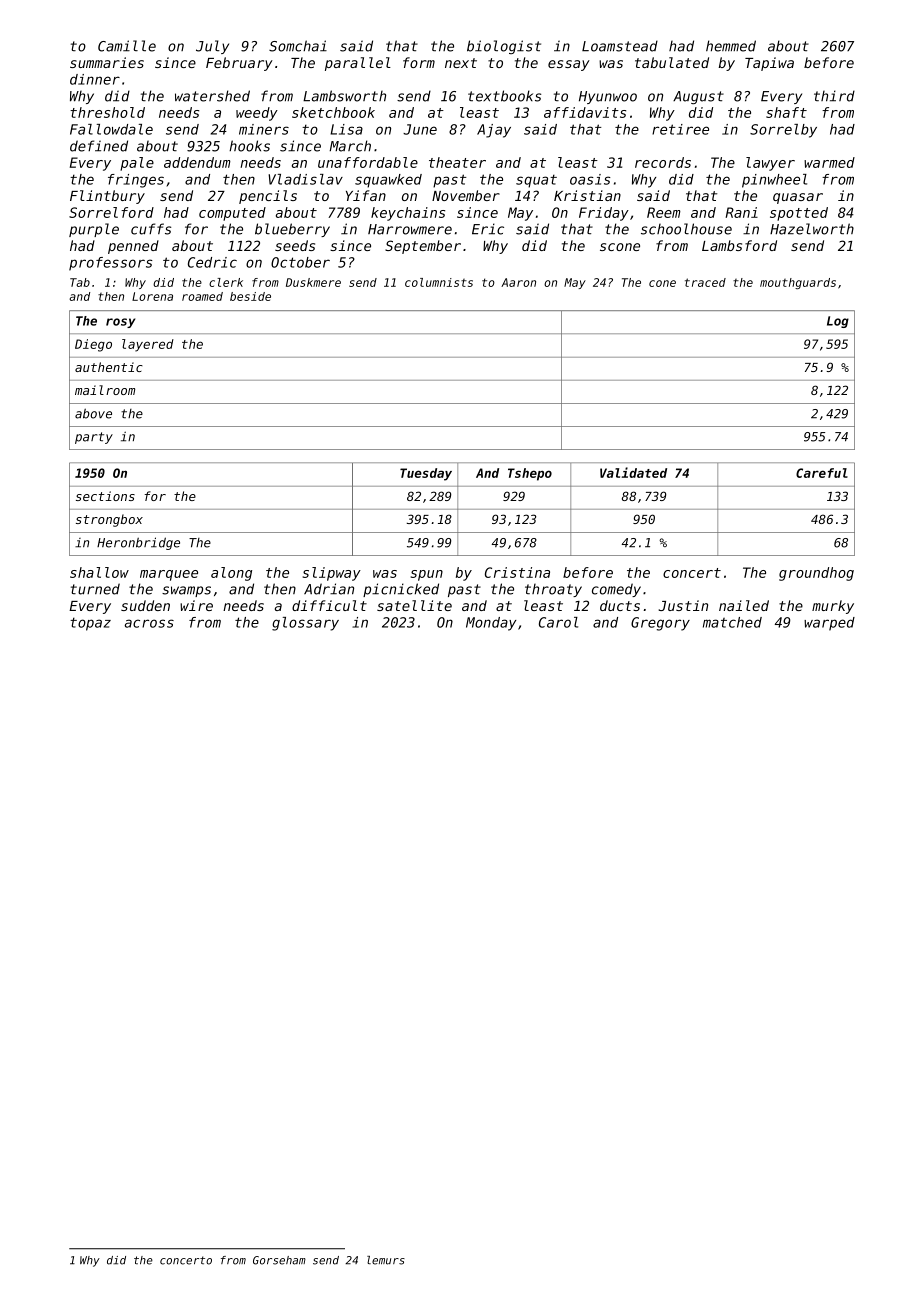 The width and height of the screenshot is (924, 1308). Describe the element at coordinates (279, 1260) in the screenshot. I see `Gorseham` at that location.
